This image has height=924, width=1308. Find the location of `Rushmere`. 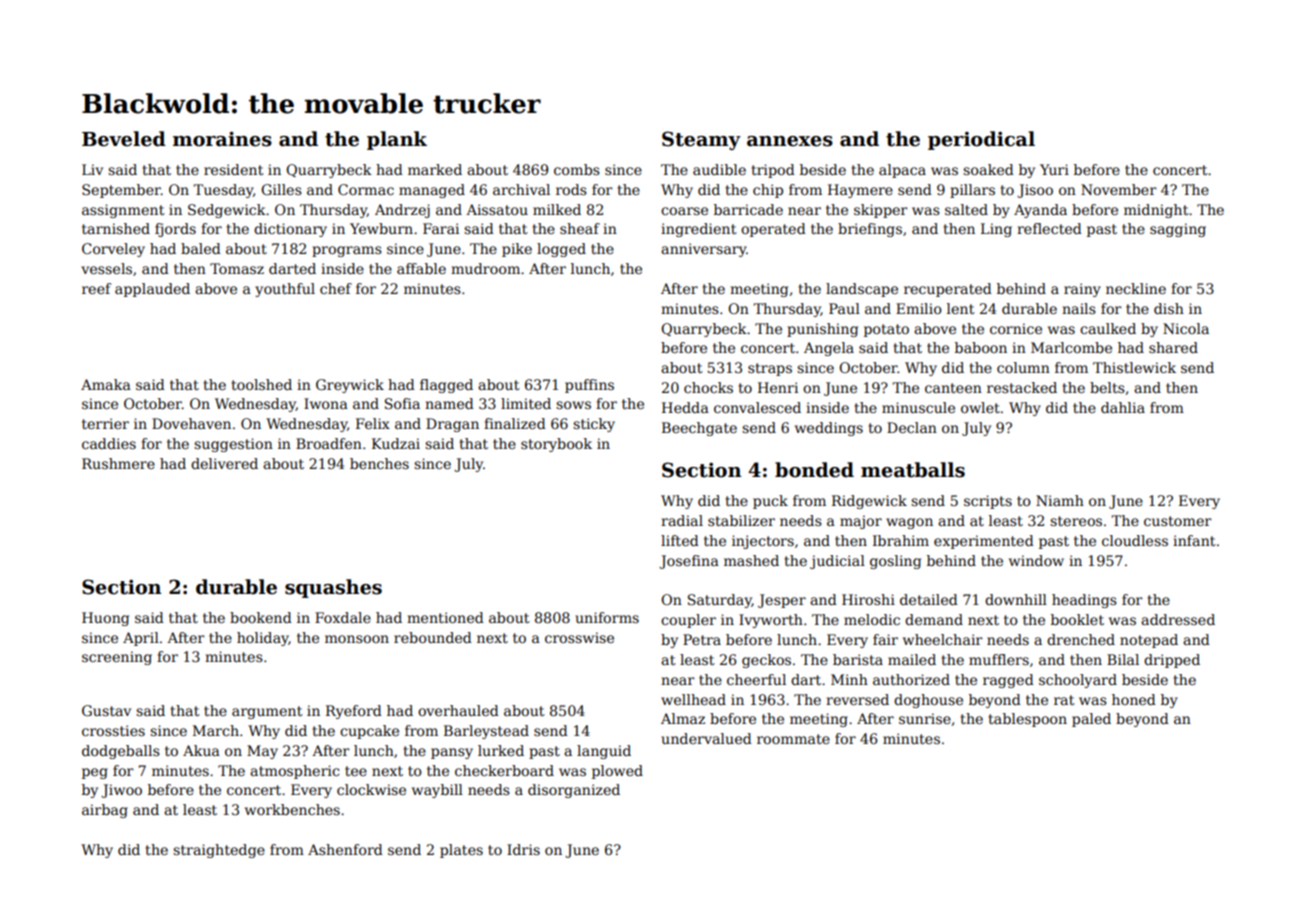

Rushmere is located at coordinates (118, 463).
